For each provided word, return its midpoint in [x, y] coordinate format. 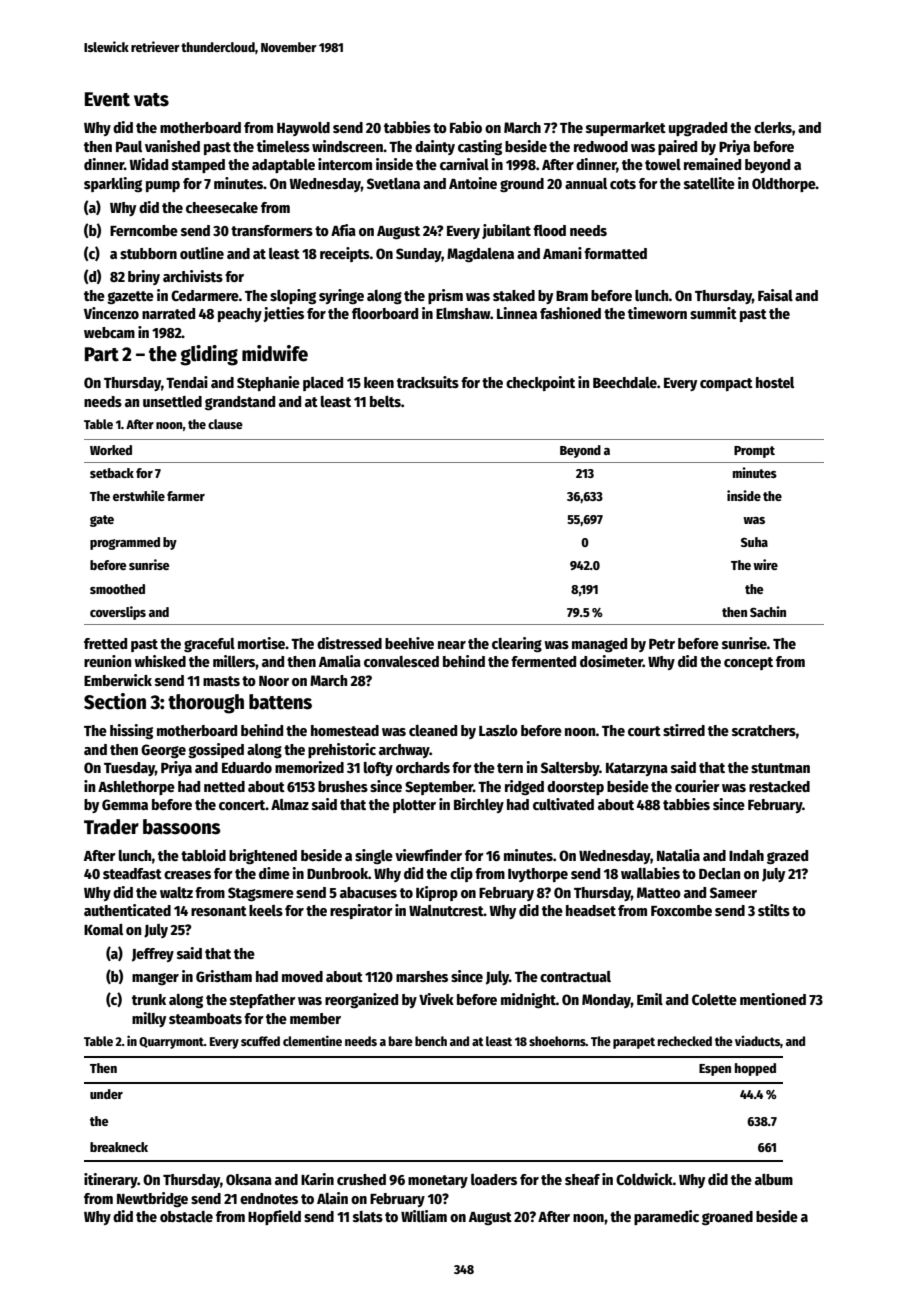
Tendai [187, 382]
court [644, 731]
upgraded [698, 129]
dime [274, 873]
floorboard [385, 313]
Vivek [436, 999]
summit [713, 313]
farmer [186, 496]
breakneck [119, 1147]
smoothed [117, 589]
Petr [662, 644]
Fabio [466, 127]
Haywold [303, 129]
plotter [414, 806]
